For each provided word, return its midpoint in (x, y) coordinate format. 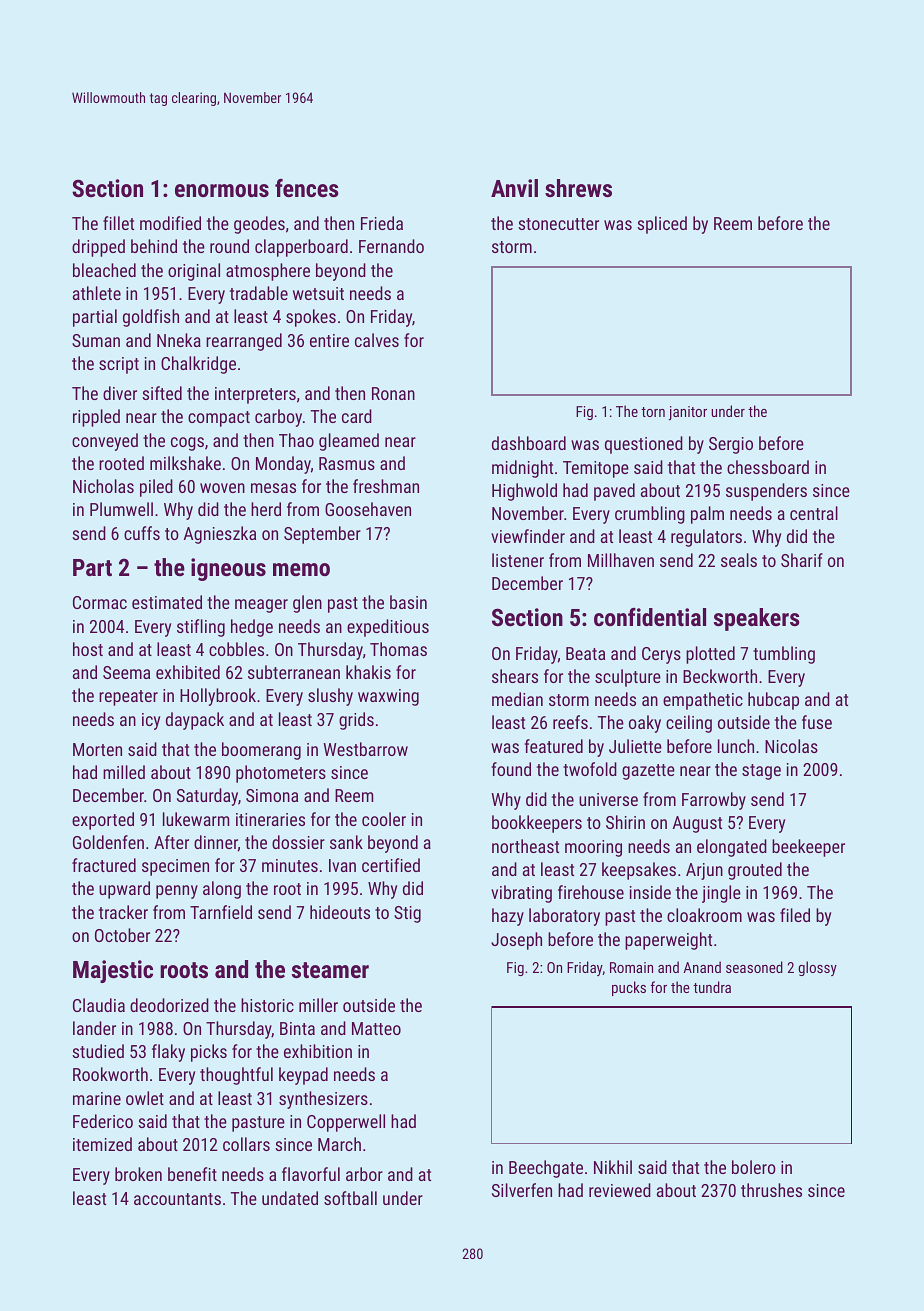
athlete (97, 293)
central (814, 513)
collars (246, 1144)
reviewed (620, 1190)
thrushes (771, 1190)
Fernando (391, 246)
